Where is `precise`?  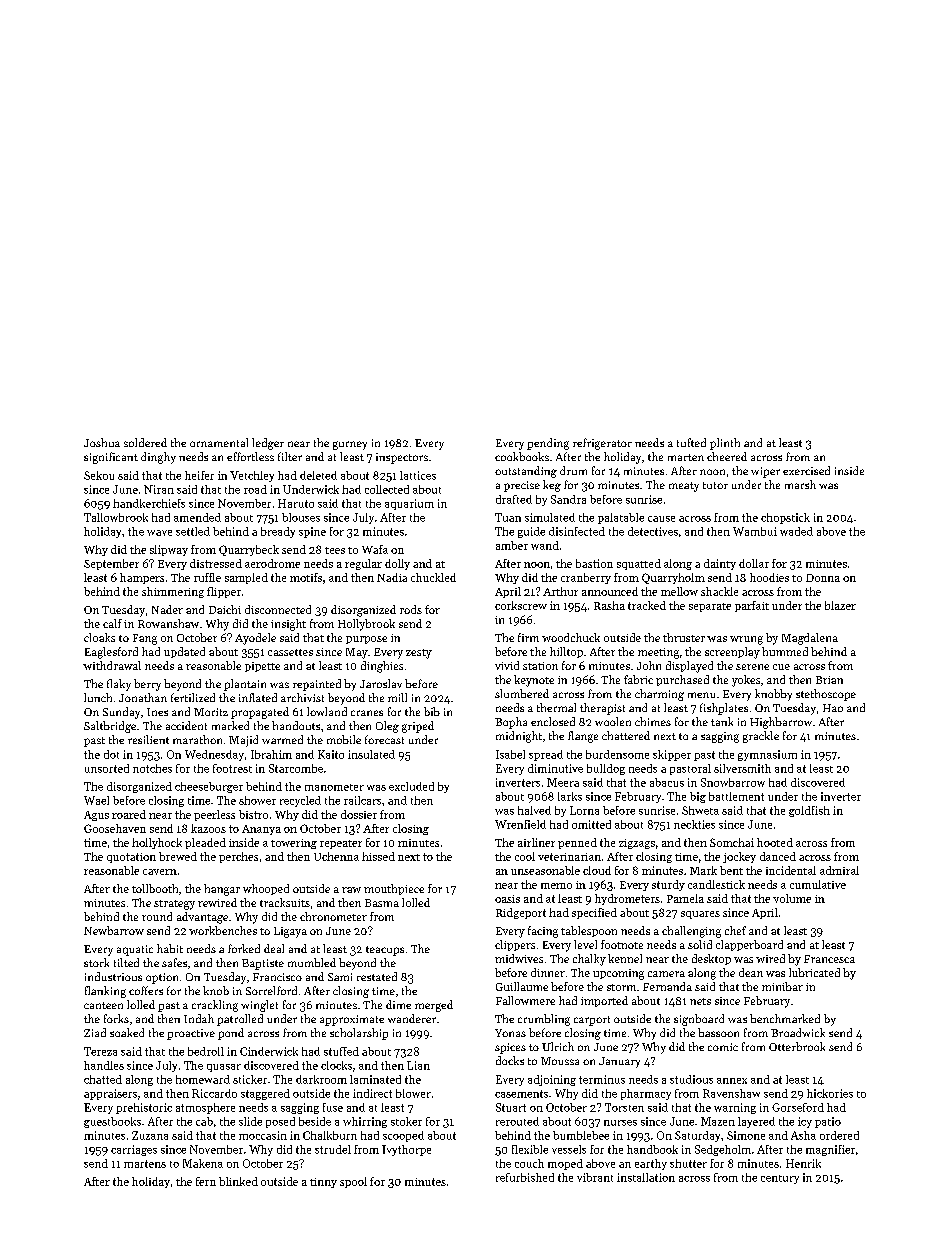 precise is located at coordinates (522, 486).
